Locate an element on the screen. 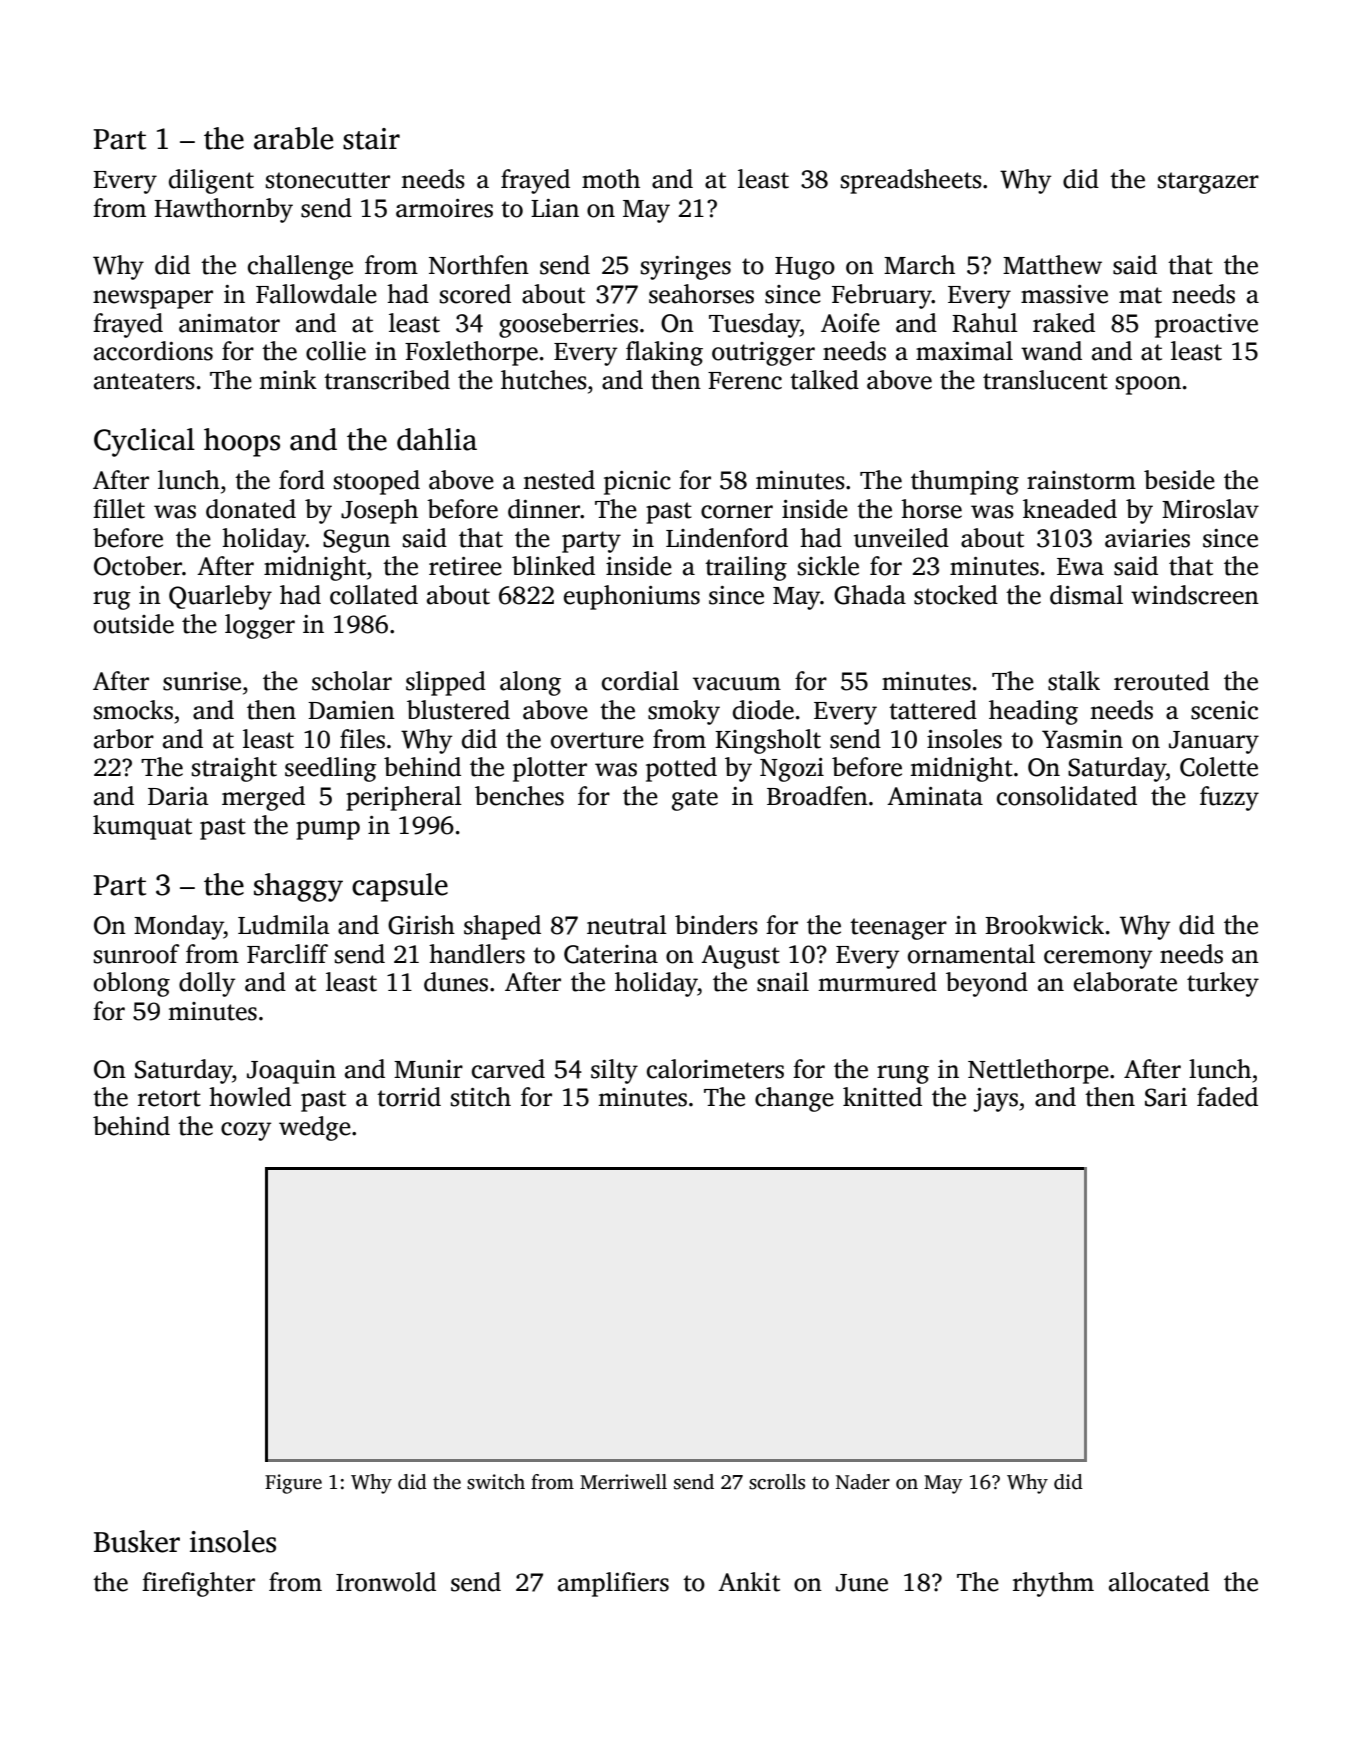 Image resolution: width=1352 pixels, height=1750 pixels. rug is located at coordinates (112, 600).
